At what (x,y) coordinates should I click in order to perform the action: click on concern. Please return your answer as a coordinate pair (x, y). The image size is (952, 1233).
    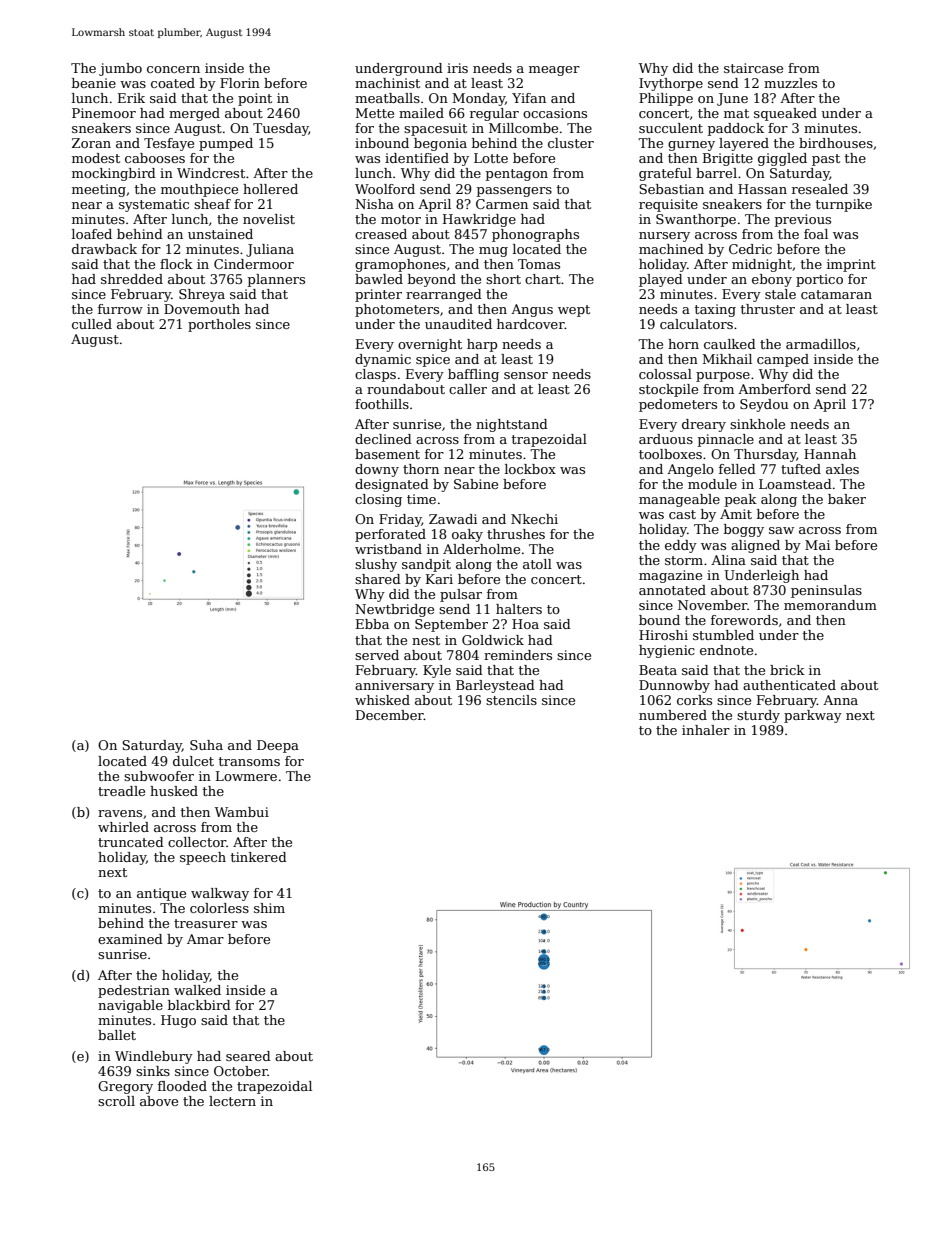
    Looking at the image, I should click on (173, 69).
